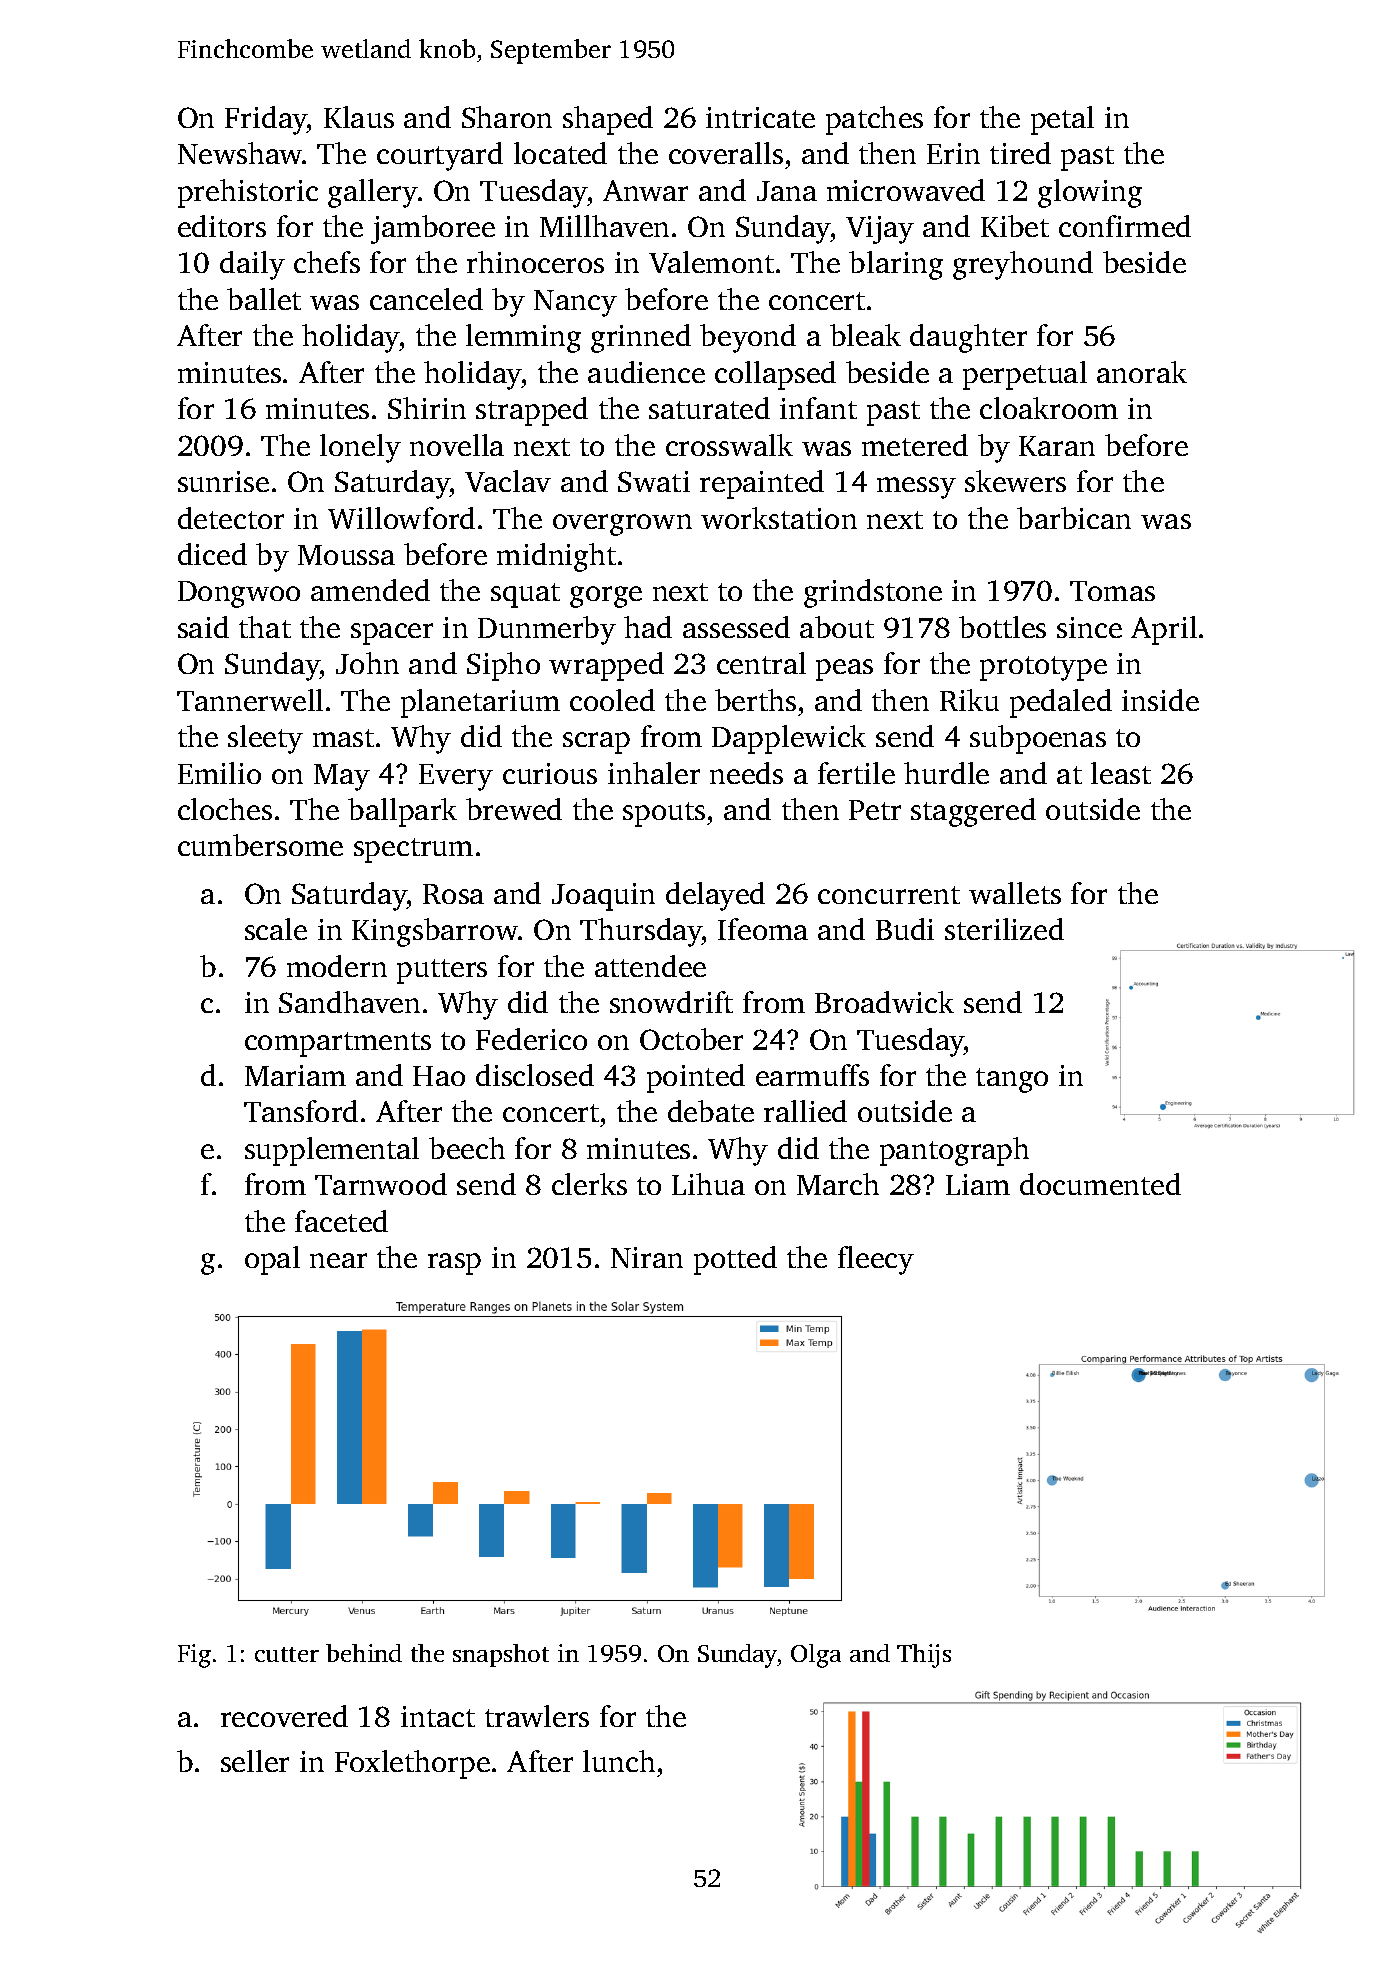 This document has width=1386, height=1969. Describe the element at coordinates (1062, 120) in the document. I see `petal` at that location.
